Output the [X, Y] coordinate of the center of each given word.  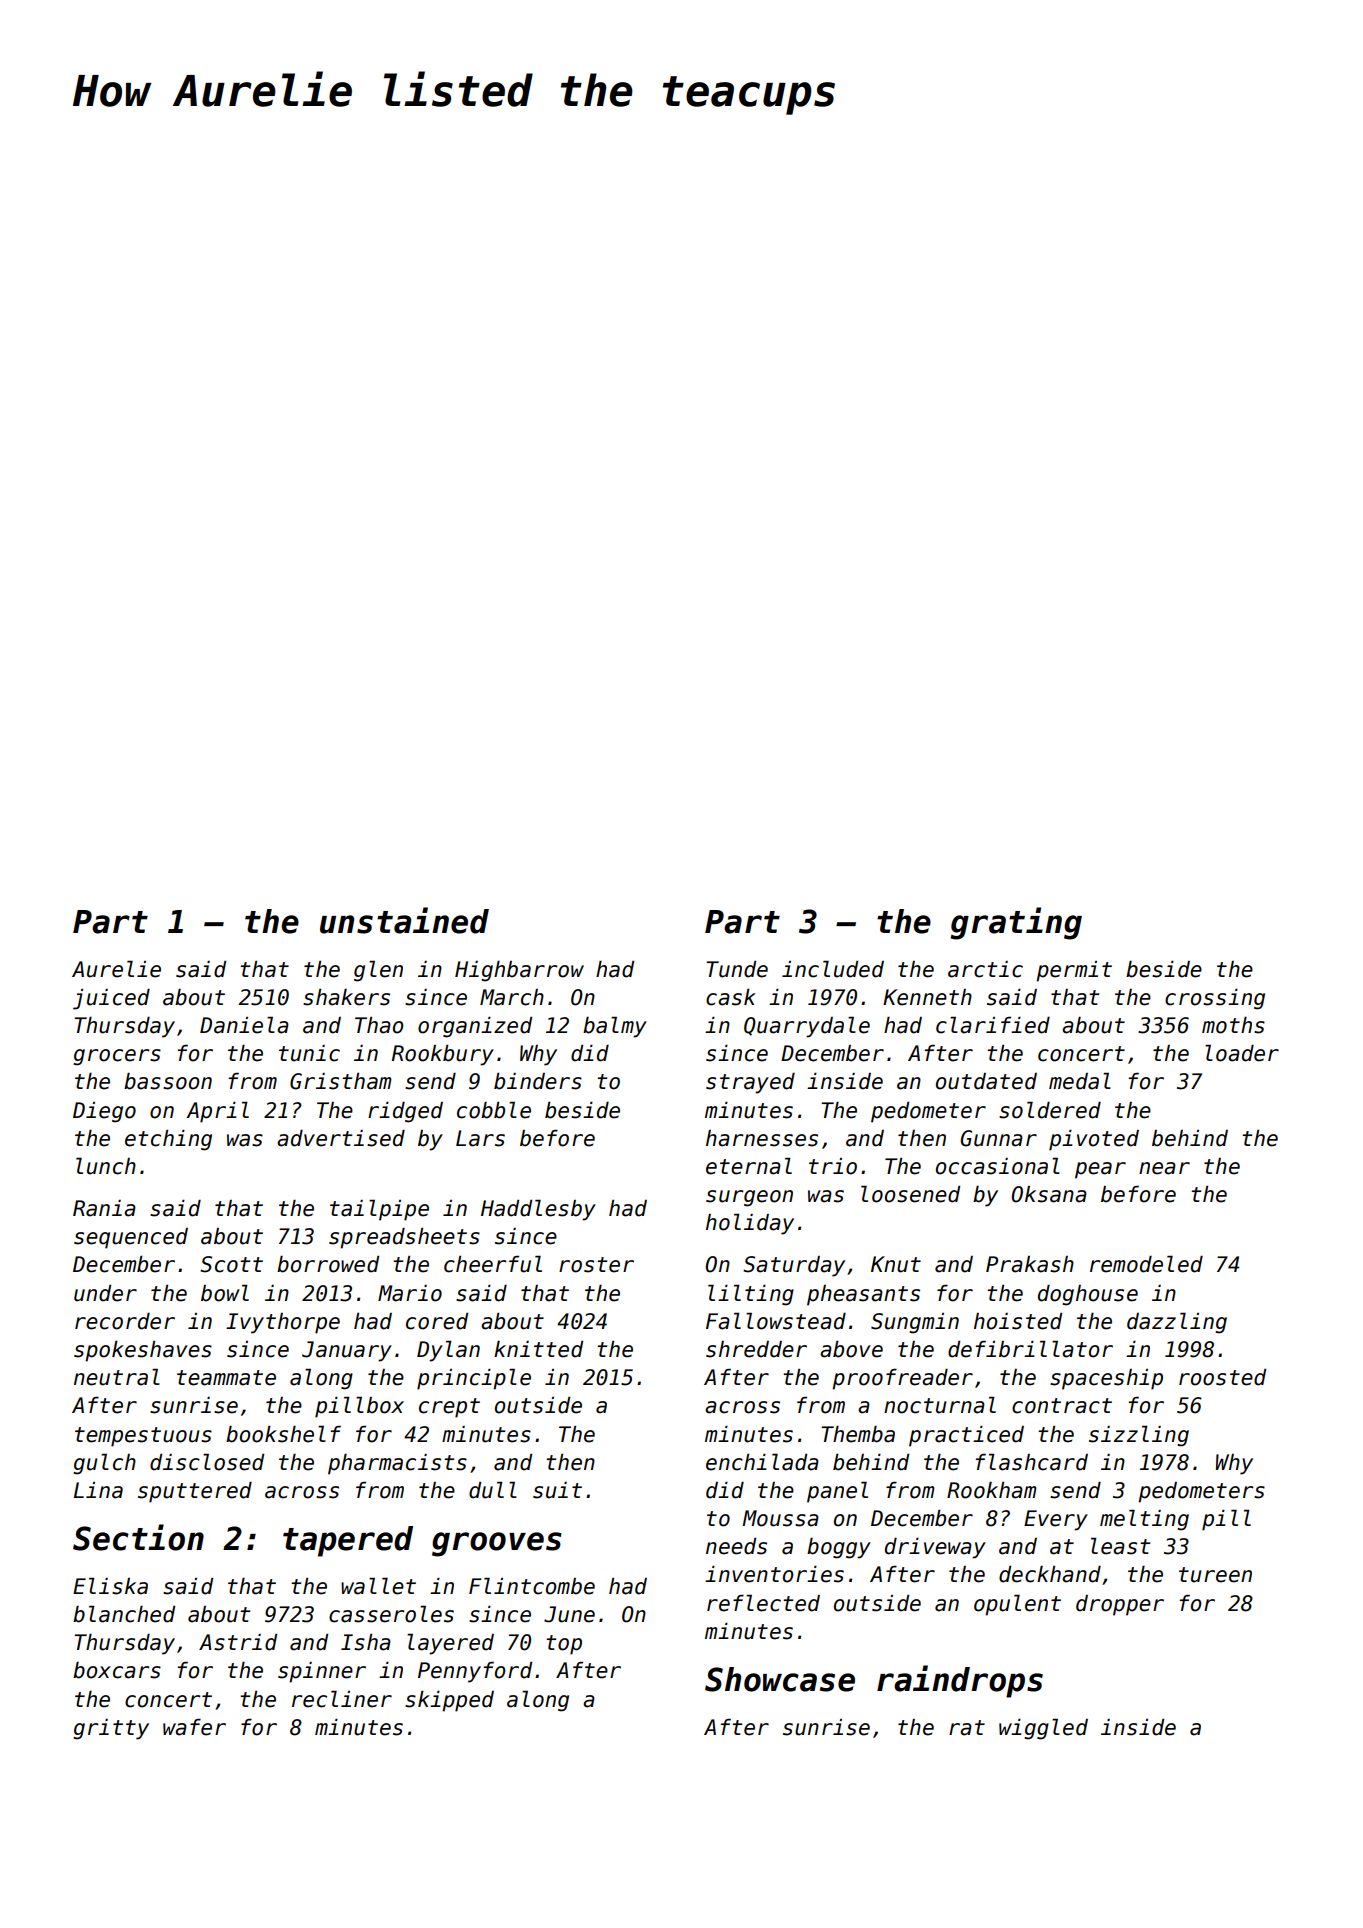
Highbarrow [519, 971]
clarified [993, 1025]
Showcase [780, 1679]
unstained [404, 920]
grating [1016, 923]
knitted [538, 1349]
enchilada [762, 1462]
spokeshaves [143, 1351]
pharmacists [397, 1464]
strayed [750, 1083]
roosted [1222, 1377]
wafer [194, 1727]
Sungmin [915, 1323]
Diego [104, 1112]
